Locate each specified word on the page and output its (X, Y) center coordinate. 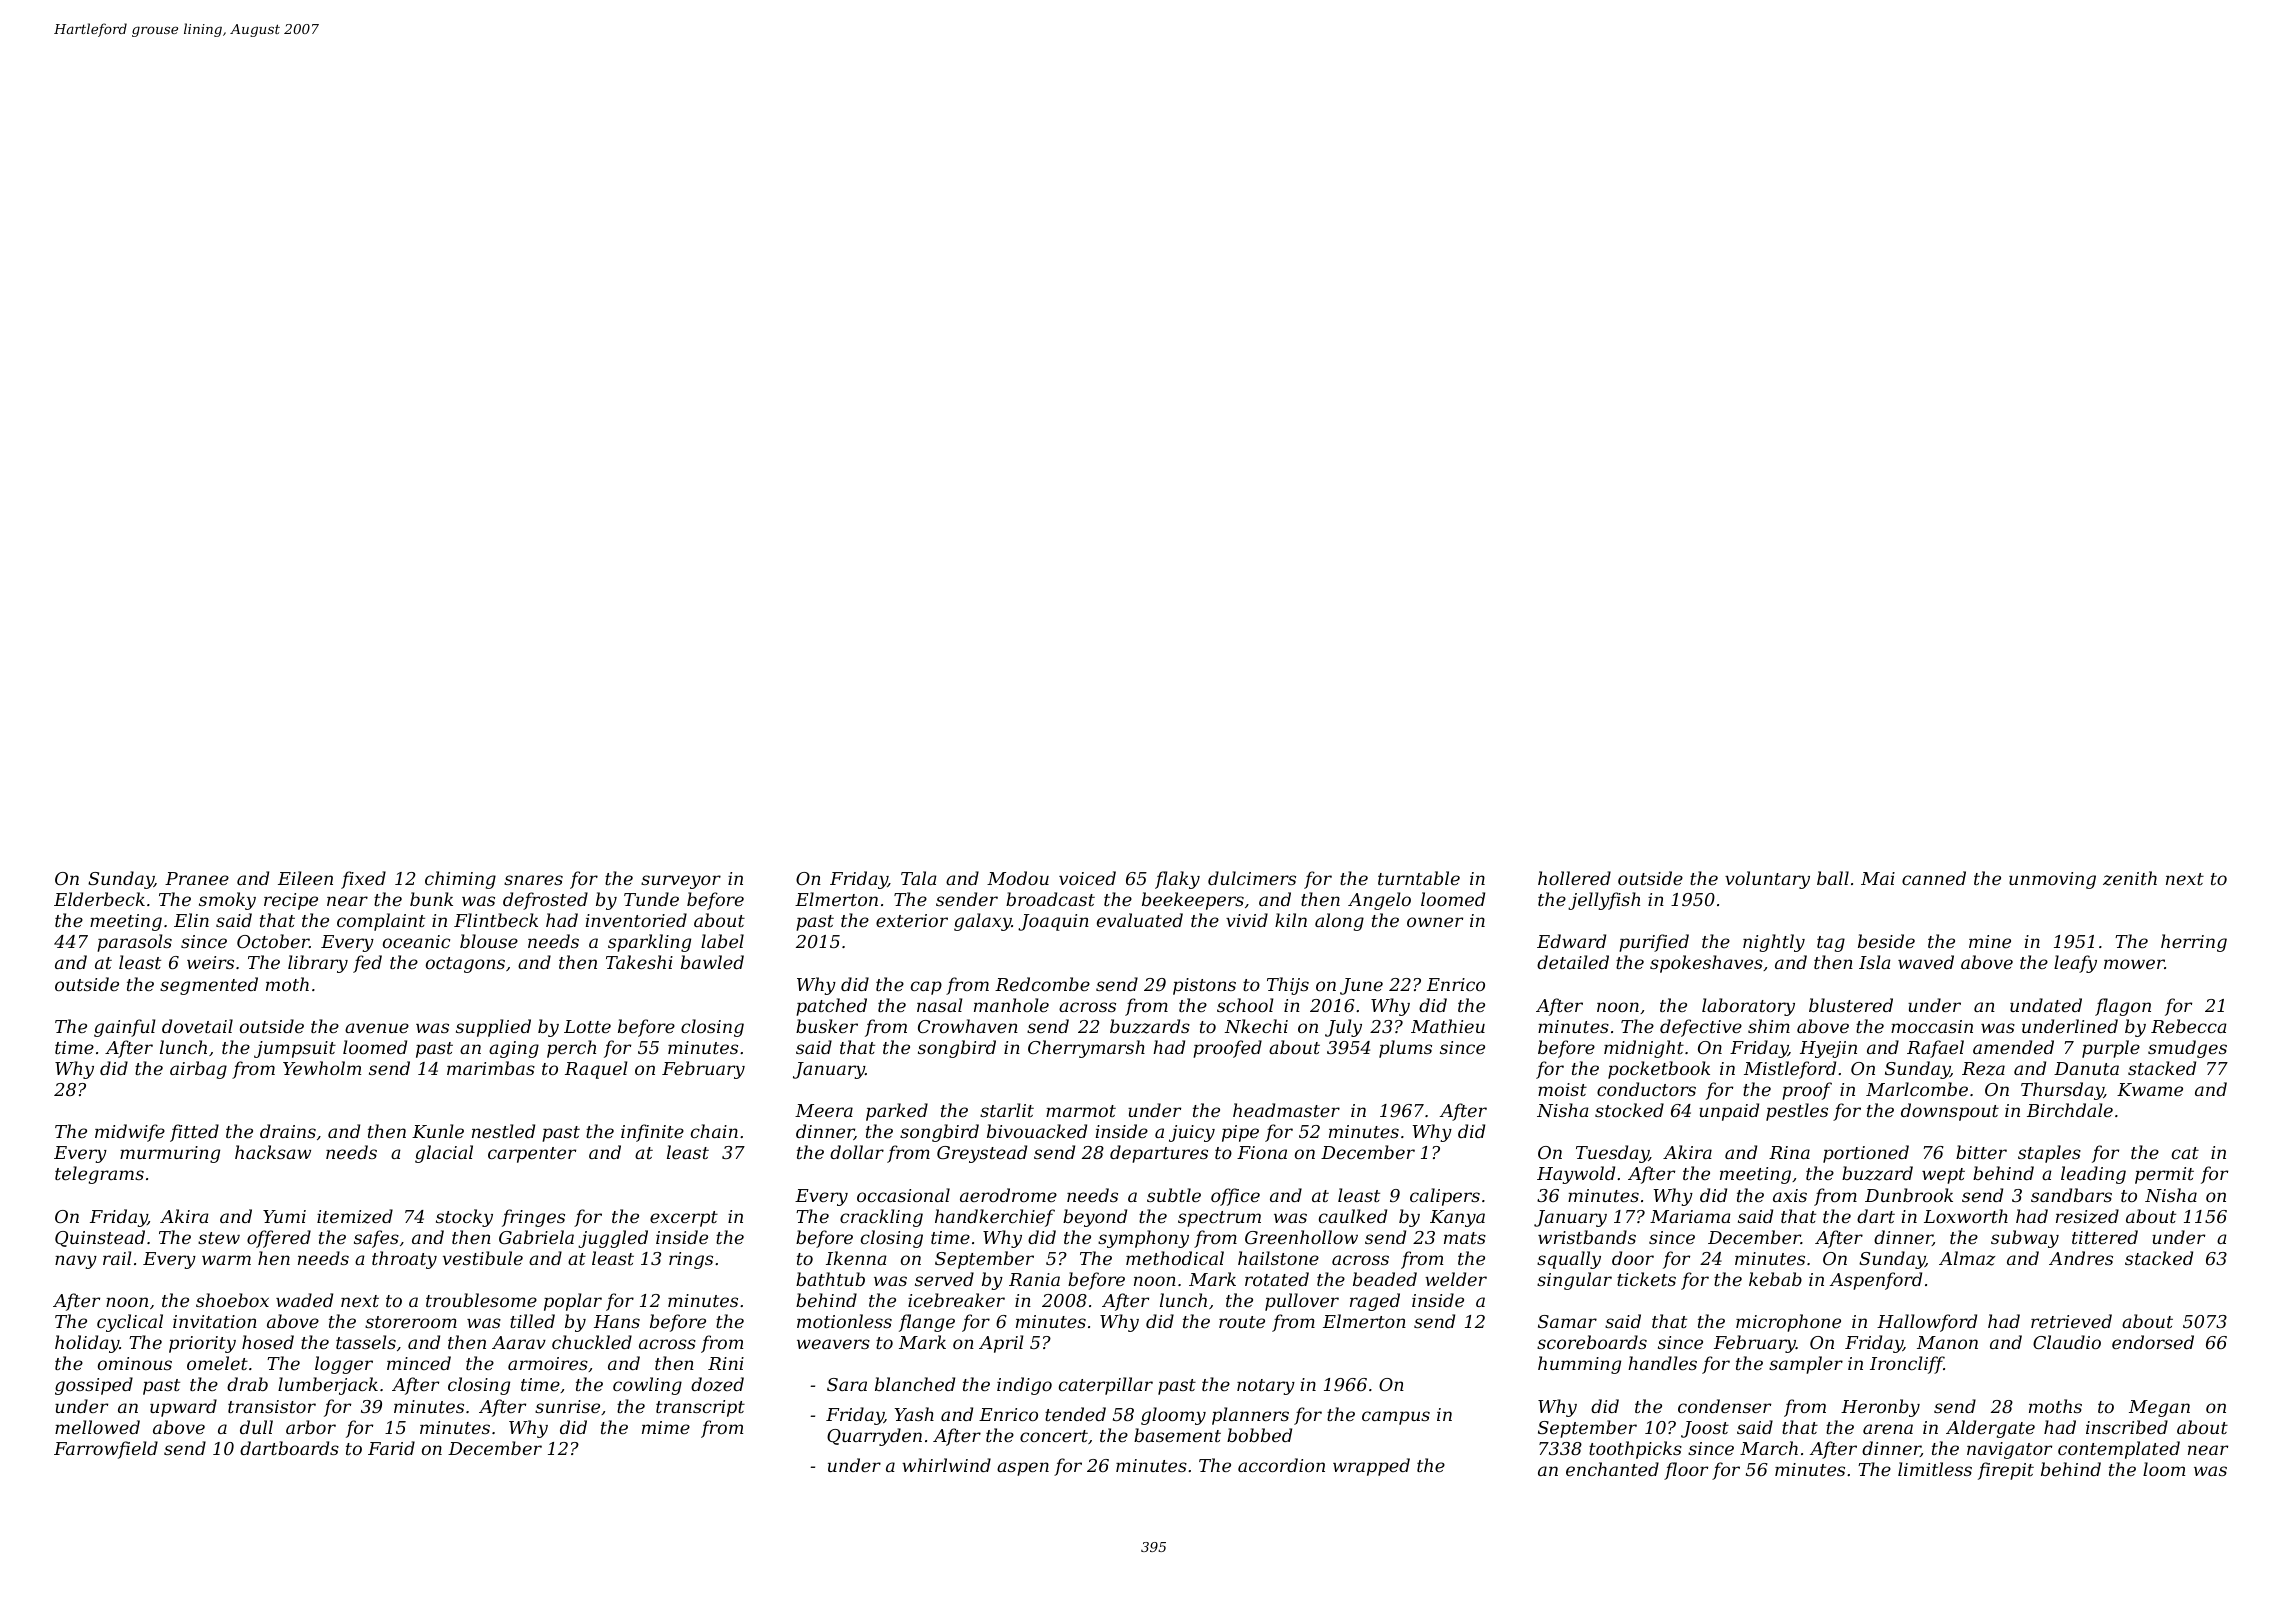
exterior (912, 920)
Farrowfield (106, 1450)
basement (1177, 1435)
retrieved (2071, 1321)
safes (376, 1239)
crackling (881, 1218)
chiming (460, 880)
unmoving (2052, 880)
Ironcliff (1907, 1365)
